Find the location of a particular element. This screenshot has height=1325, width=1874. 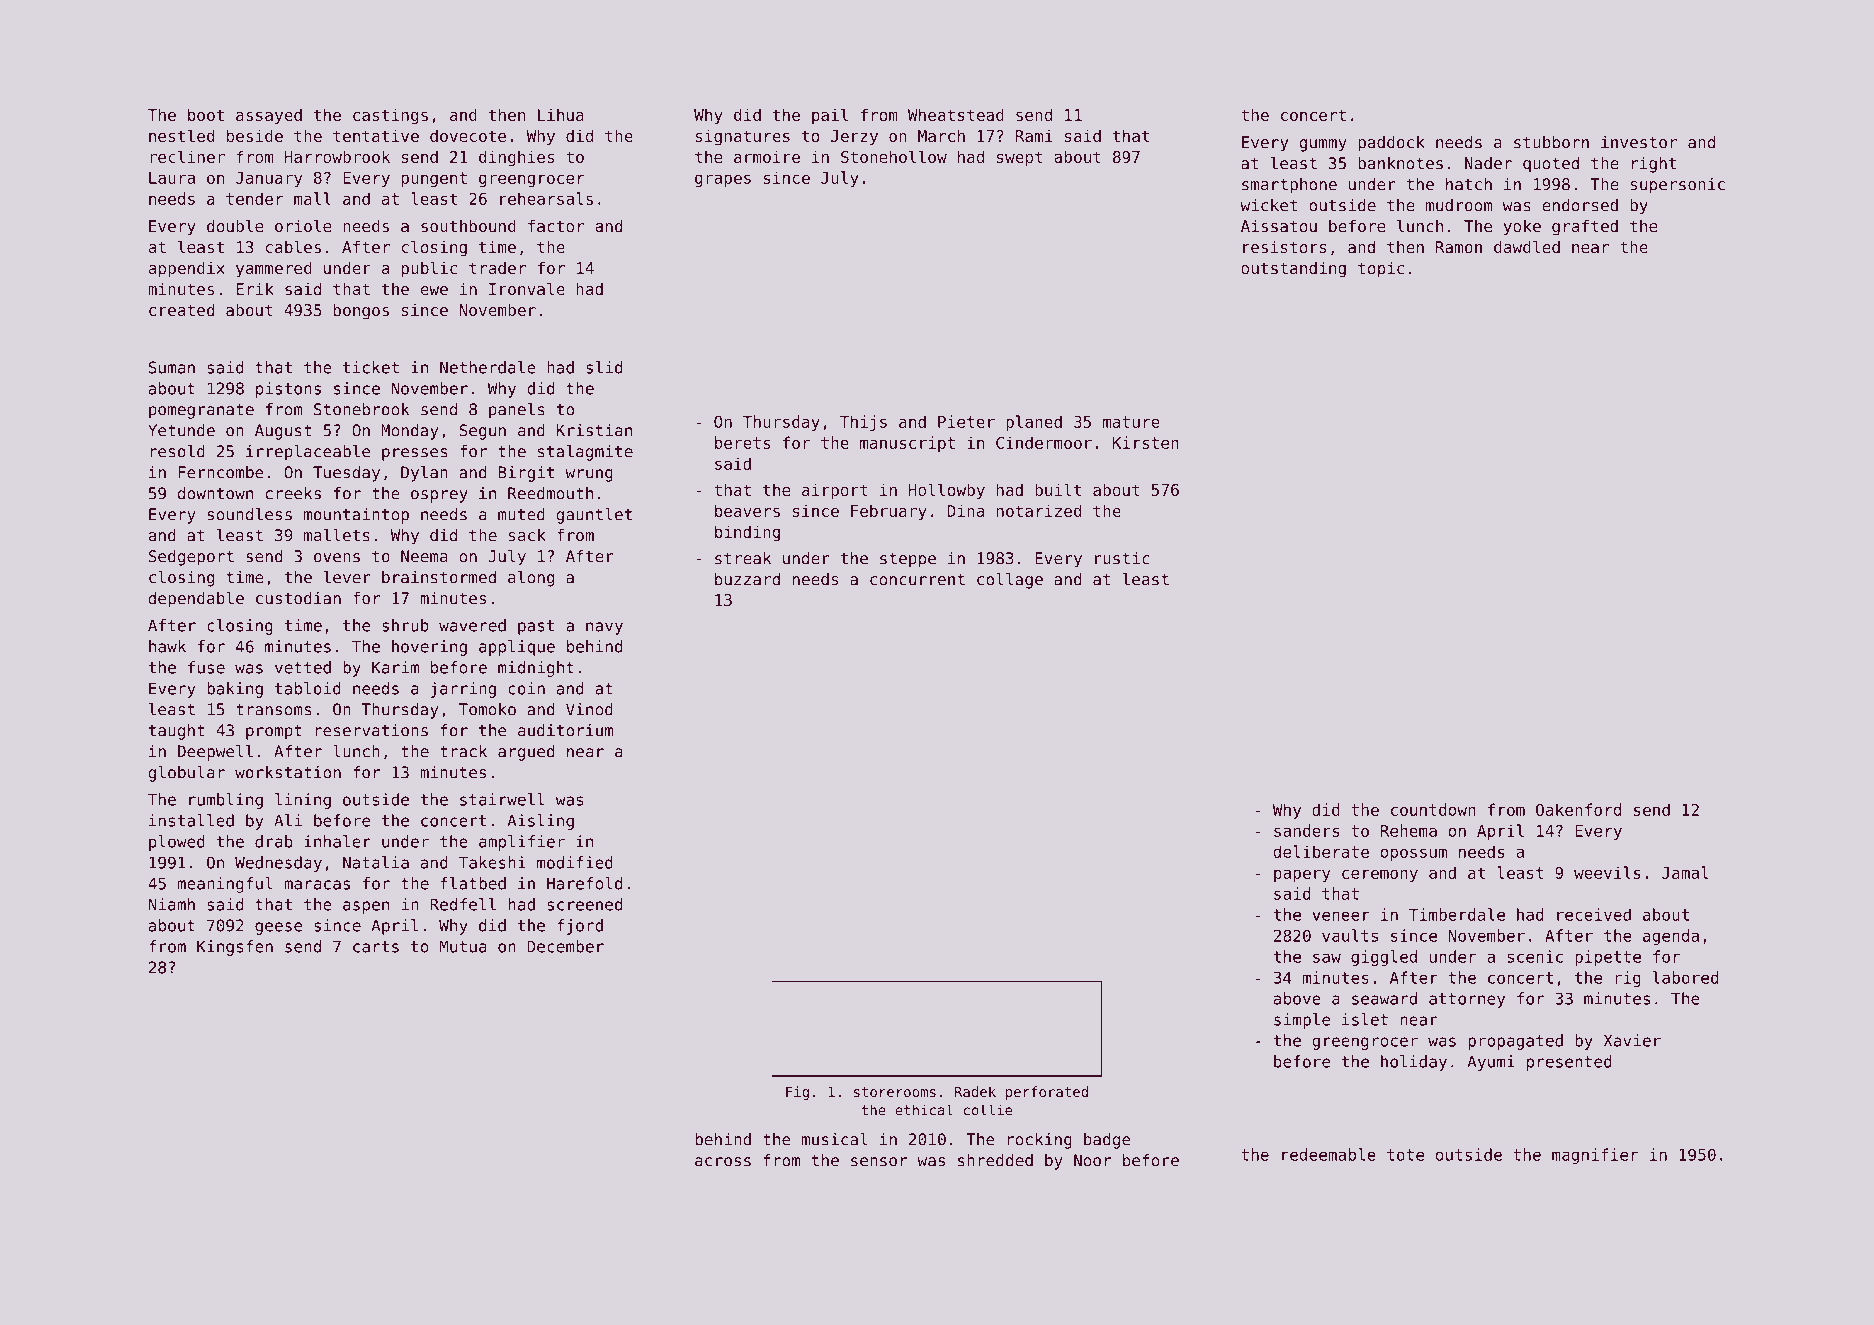

across is located at coordinates (723, 1162).
